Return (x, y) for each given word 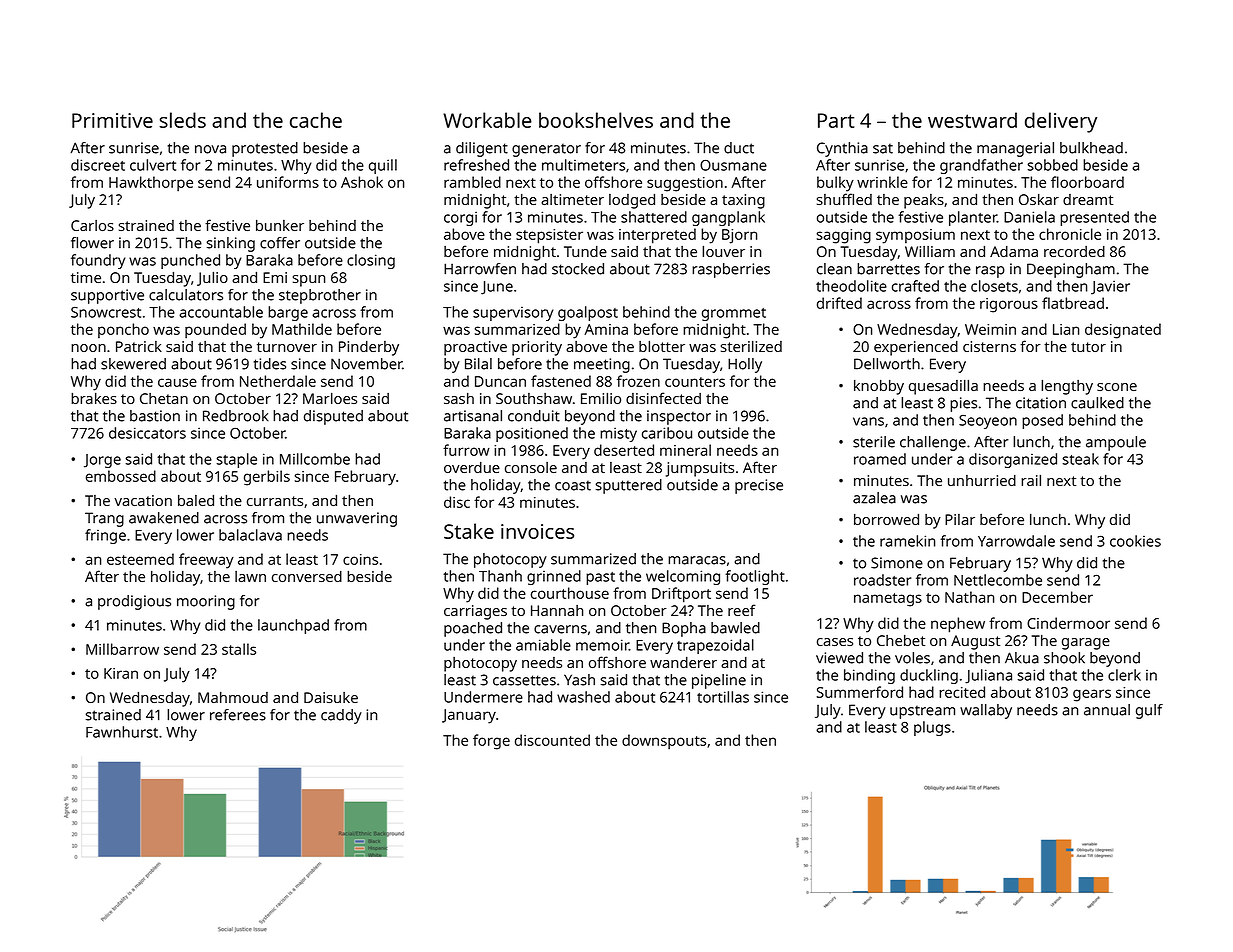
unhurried (982, 480)
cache (316, 120)
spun (309, 281)
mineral (685, 450)
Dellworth (887, 364)
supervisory (513, 314)
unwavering (357, 519)
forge (491, 742)
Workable (487, 120)
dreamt (1088, 199)
